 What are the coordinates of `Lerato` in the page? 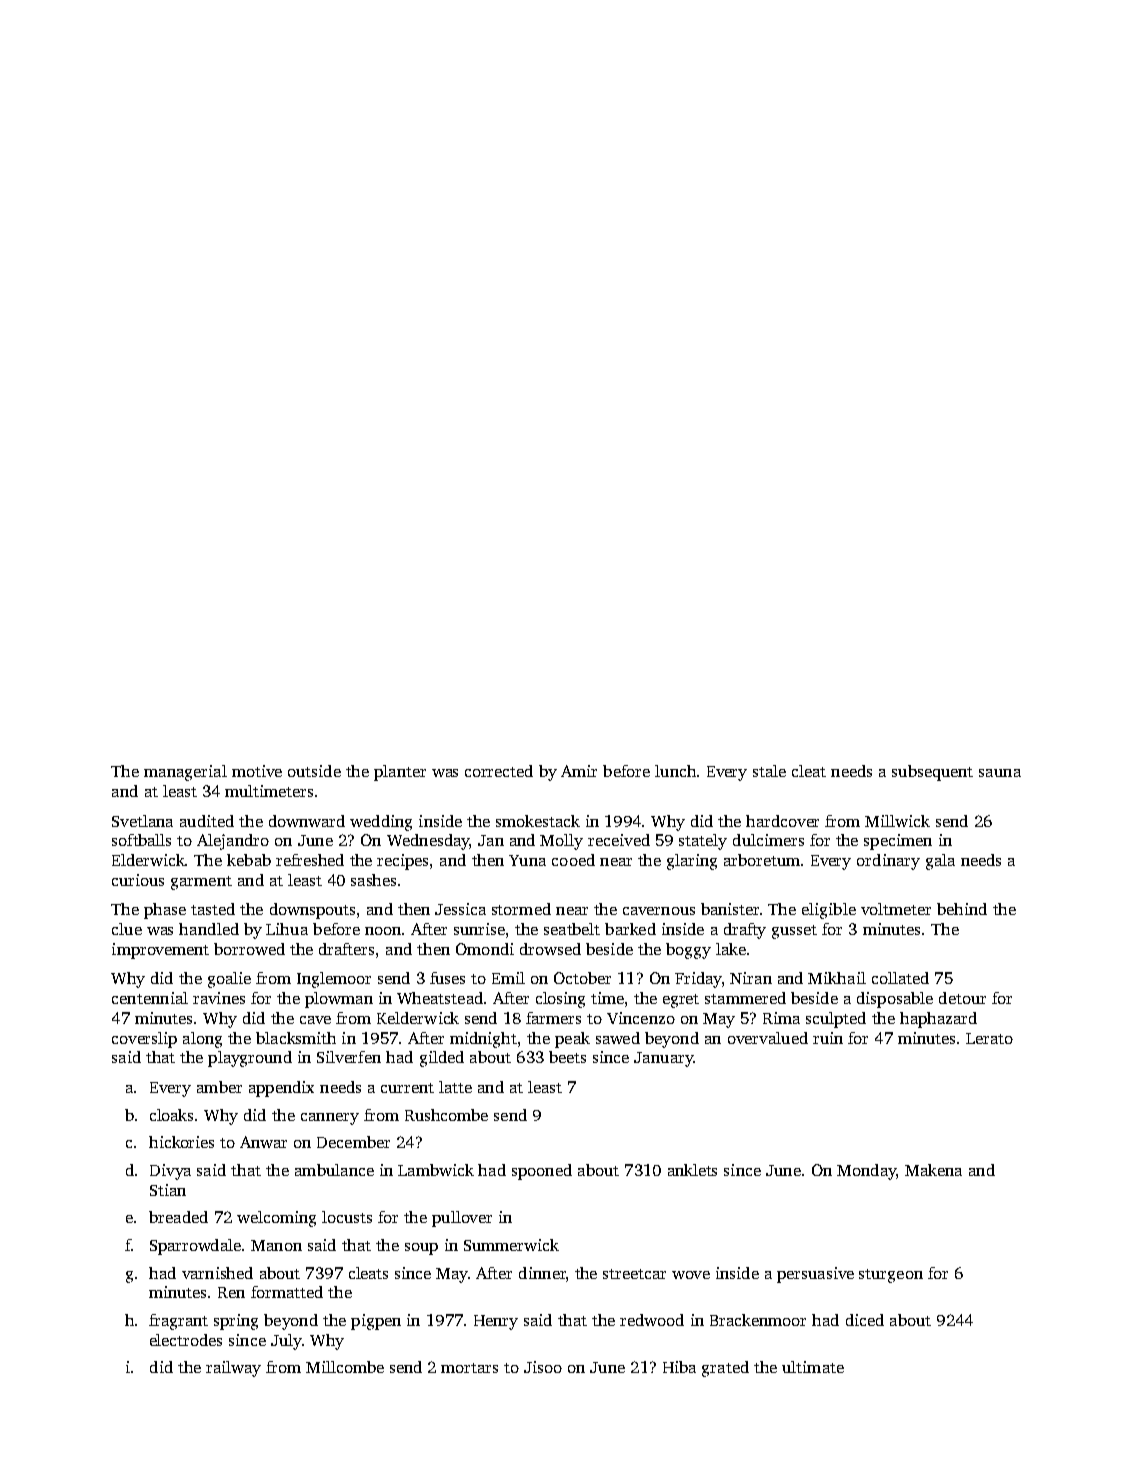 It's located at (989, 1038).
